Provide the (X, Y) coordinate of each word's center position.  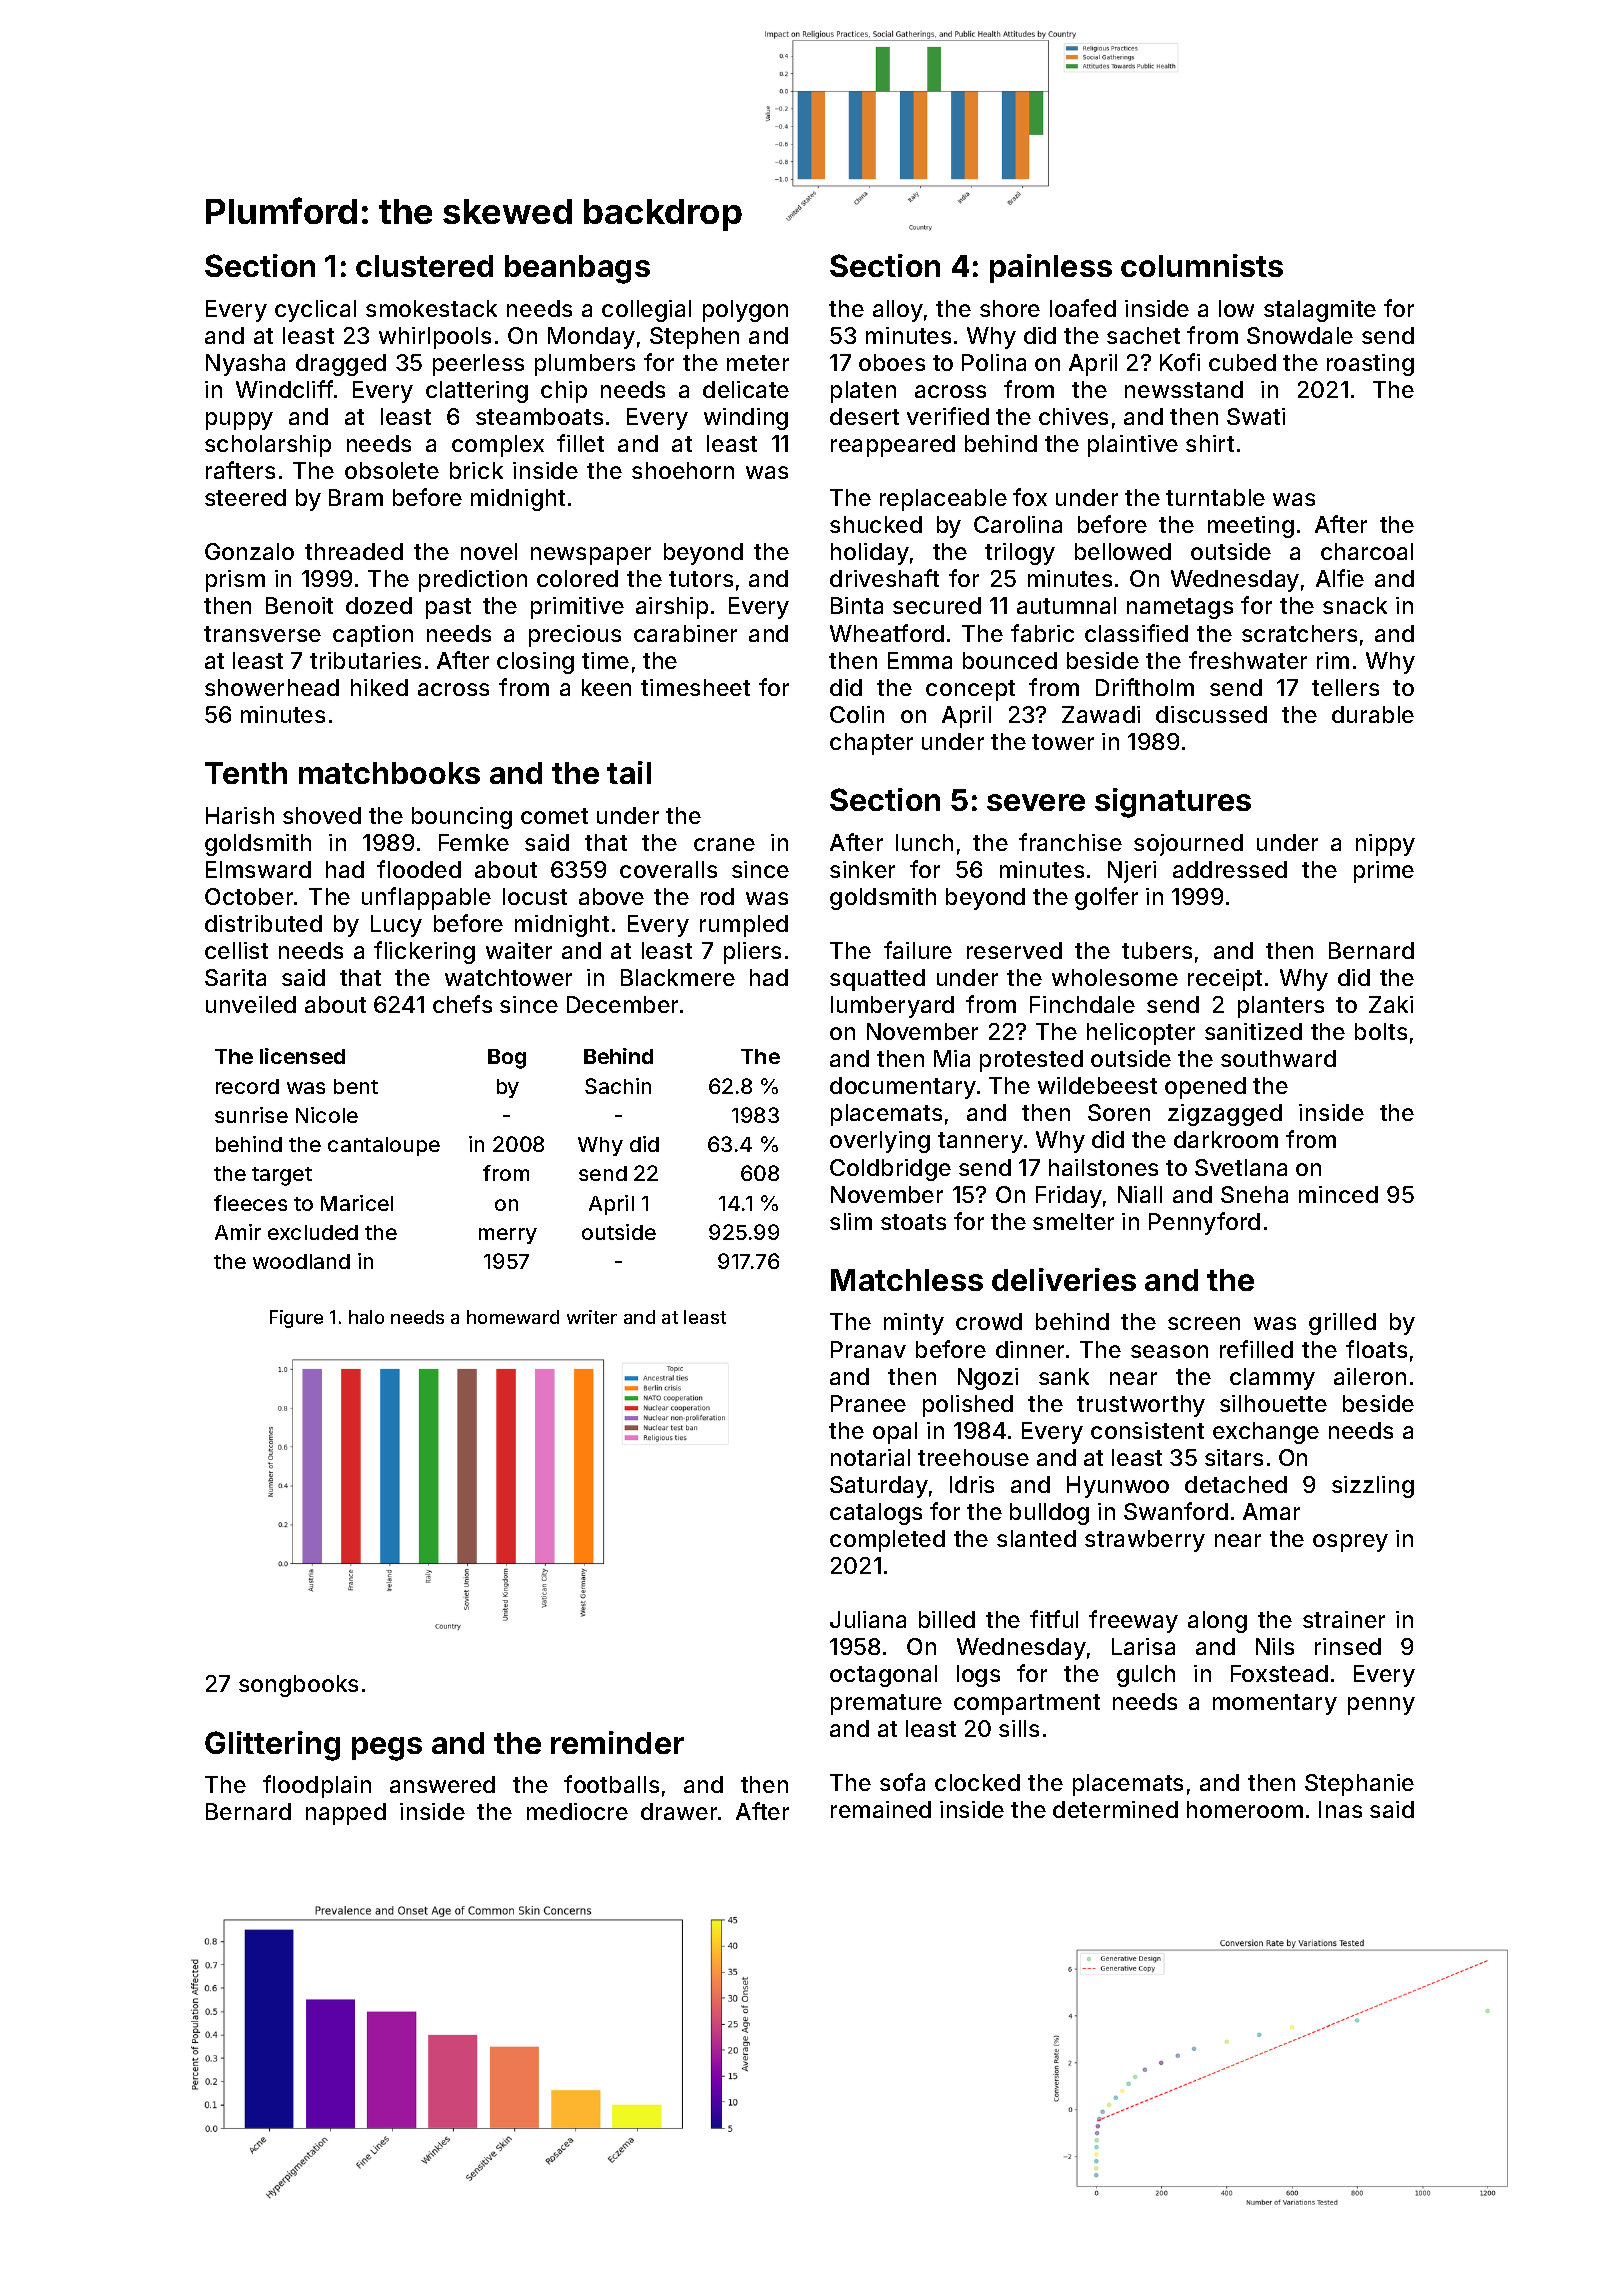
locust (535, 896)
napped (346, 1814)
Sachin (618, 1086)
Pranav (868, 1349)
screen (1204, 1323)
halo (366, 1317)
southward (1278, 1058)
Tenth (246, 773)
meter (758, 363)
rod (717, 896)
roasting (1370, 365)
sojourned (1188, 845)
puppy (239, 421)
